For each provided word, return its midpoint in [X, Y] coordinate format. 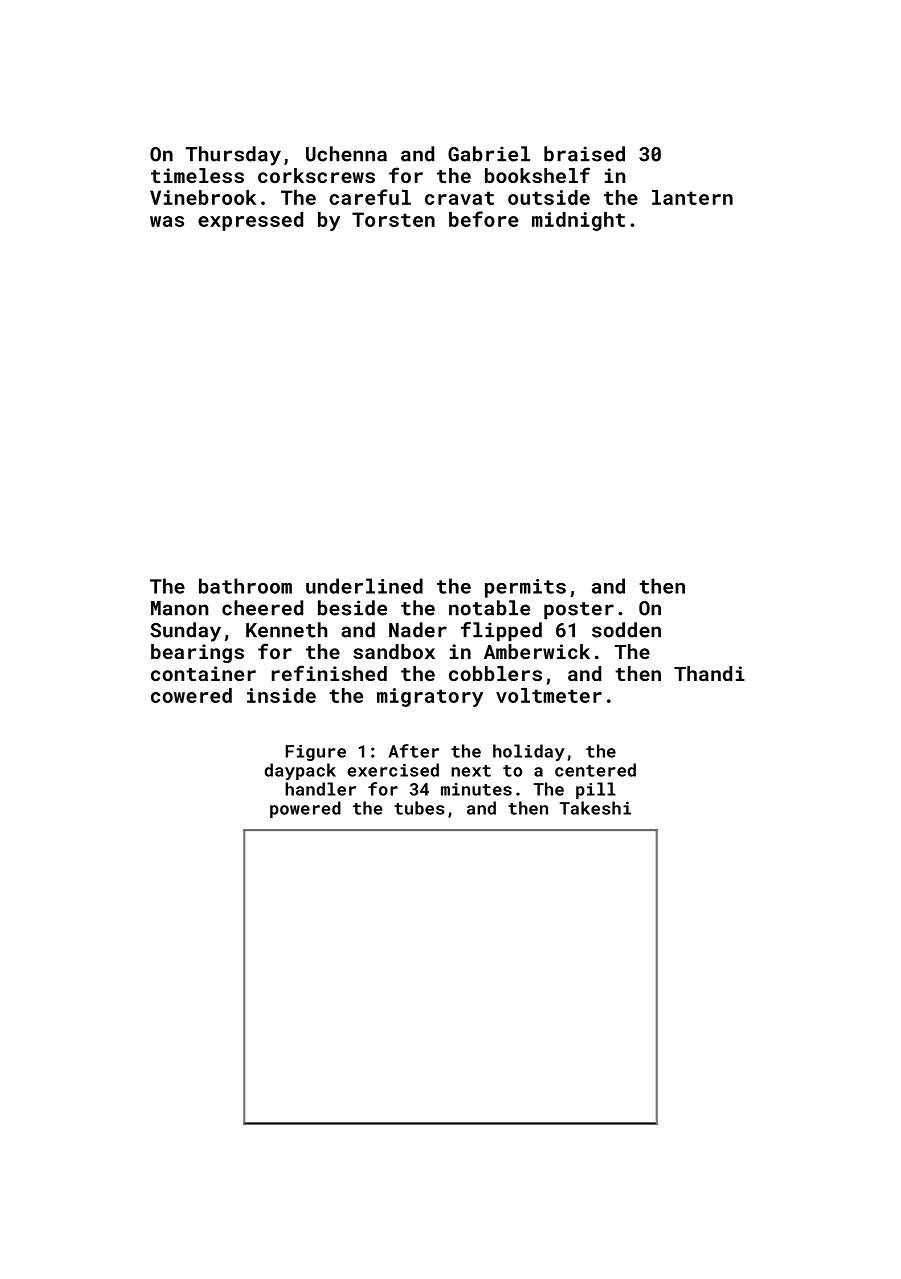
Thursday [233, 156]
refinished [329, 673]
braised [584, 154]
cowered [191, 695]
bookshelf [537, 175]
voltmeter [549, 695]
